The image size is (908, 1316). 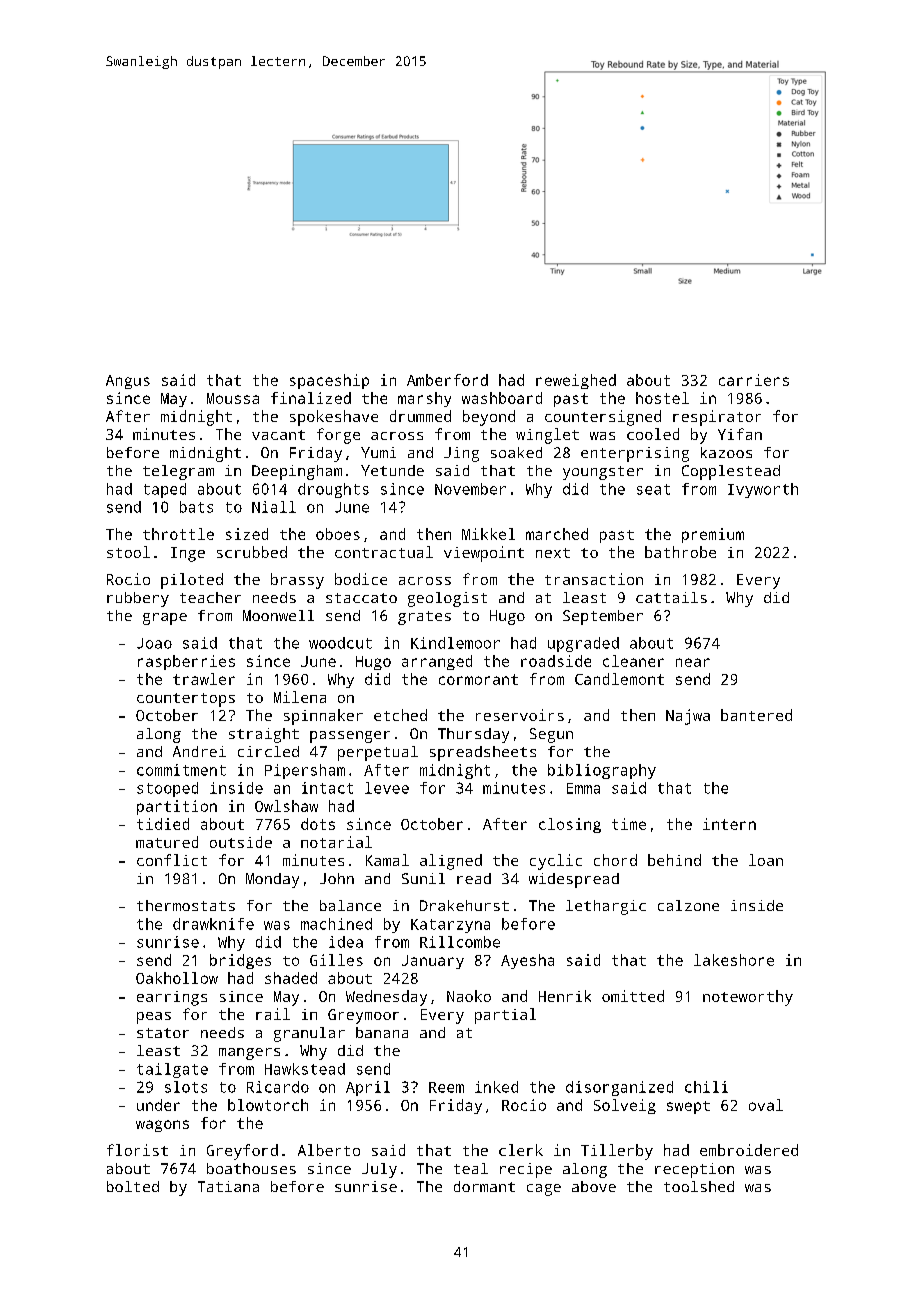 I want to click on Tatiana, so click(x=228, y=1186).
